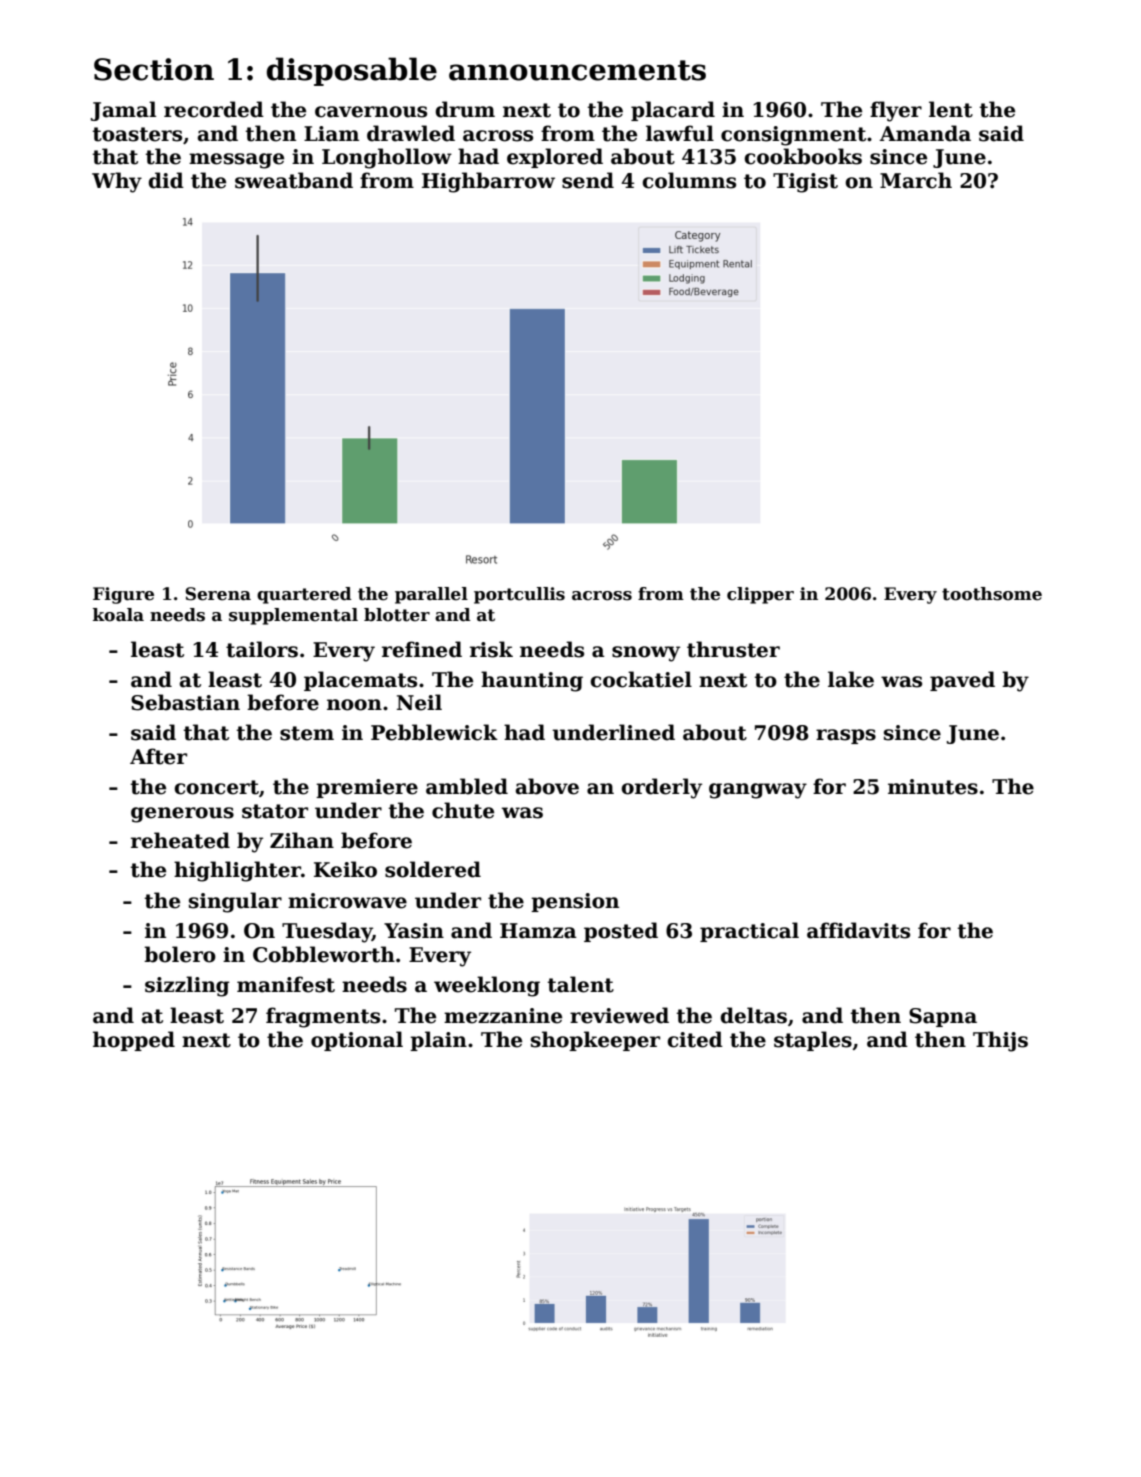 The image size is (1141, 1477). Describe the element at coordinates (1000, 1041) in the page. I see `Thijs` at that location.
